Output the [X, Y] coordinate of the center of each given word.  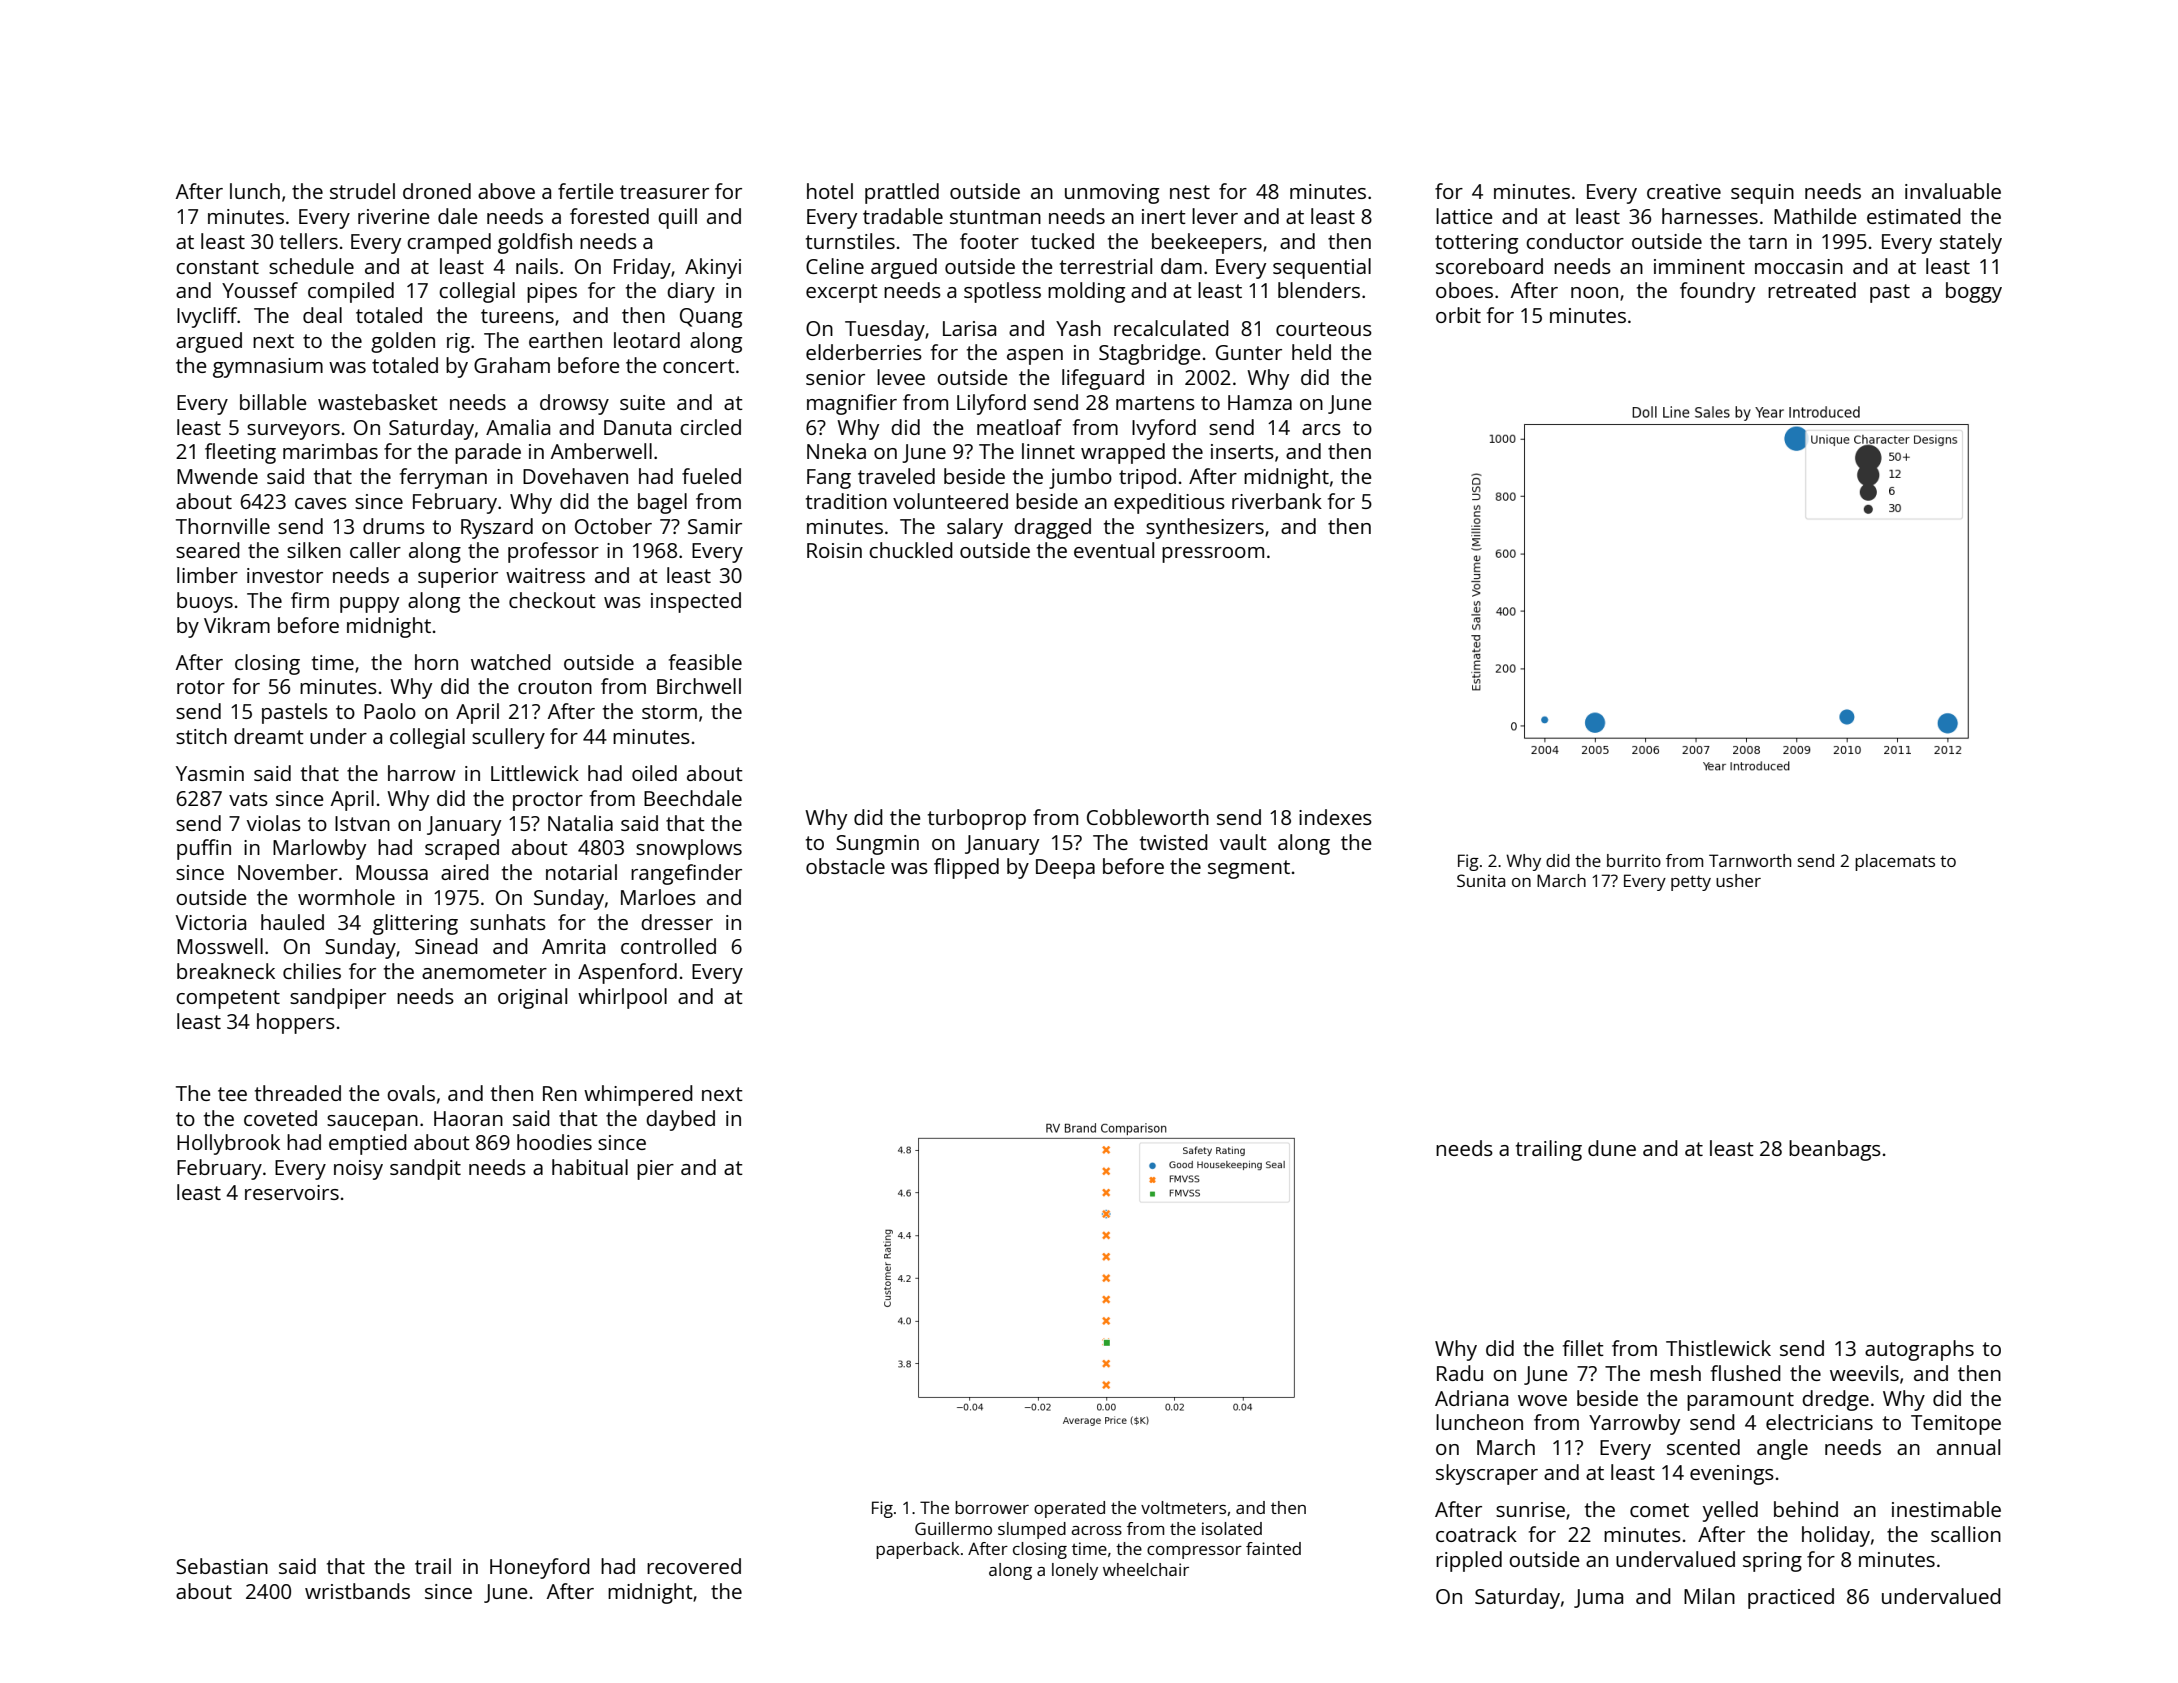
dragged [1052, 528]
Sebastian [222, 1566]
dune [1612, 1148]
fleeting [240, 453]
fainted [1273, 1548]
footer [989, 241]
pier [655, 1170]
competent [228, 999]
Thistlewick [1718, 1348]
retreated [1812, 290]
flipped [966, 868]
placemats [1895, 862]
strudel [362, 191]
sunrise [1530, 1509]
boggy [1974, 292]
